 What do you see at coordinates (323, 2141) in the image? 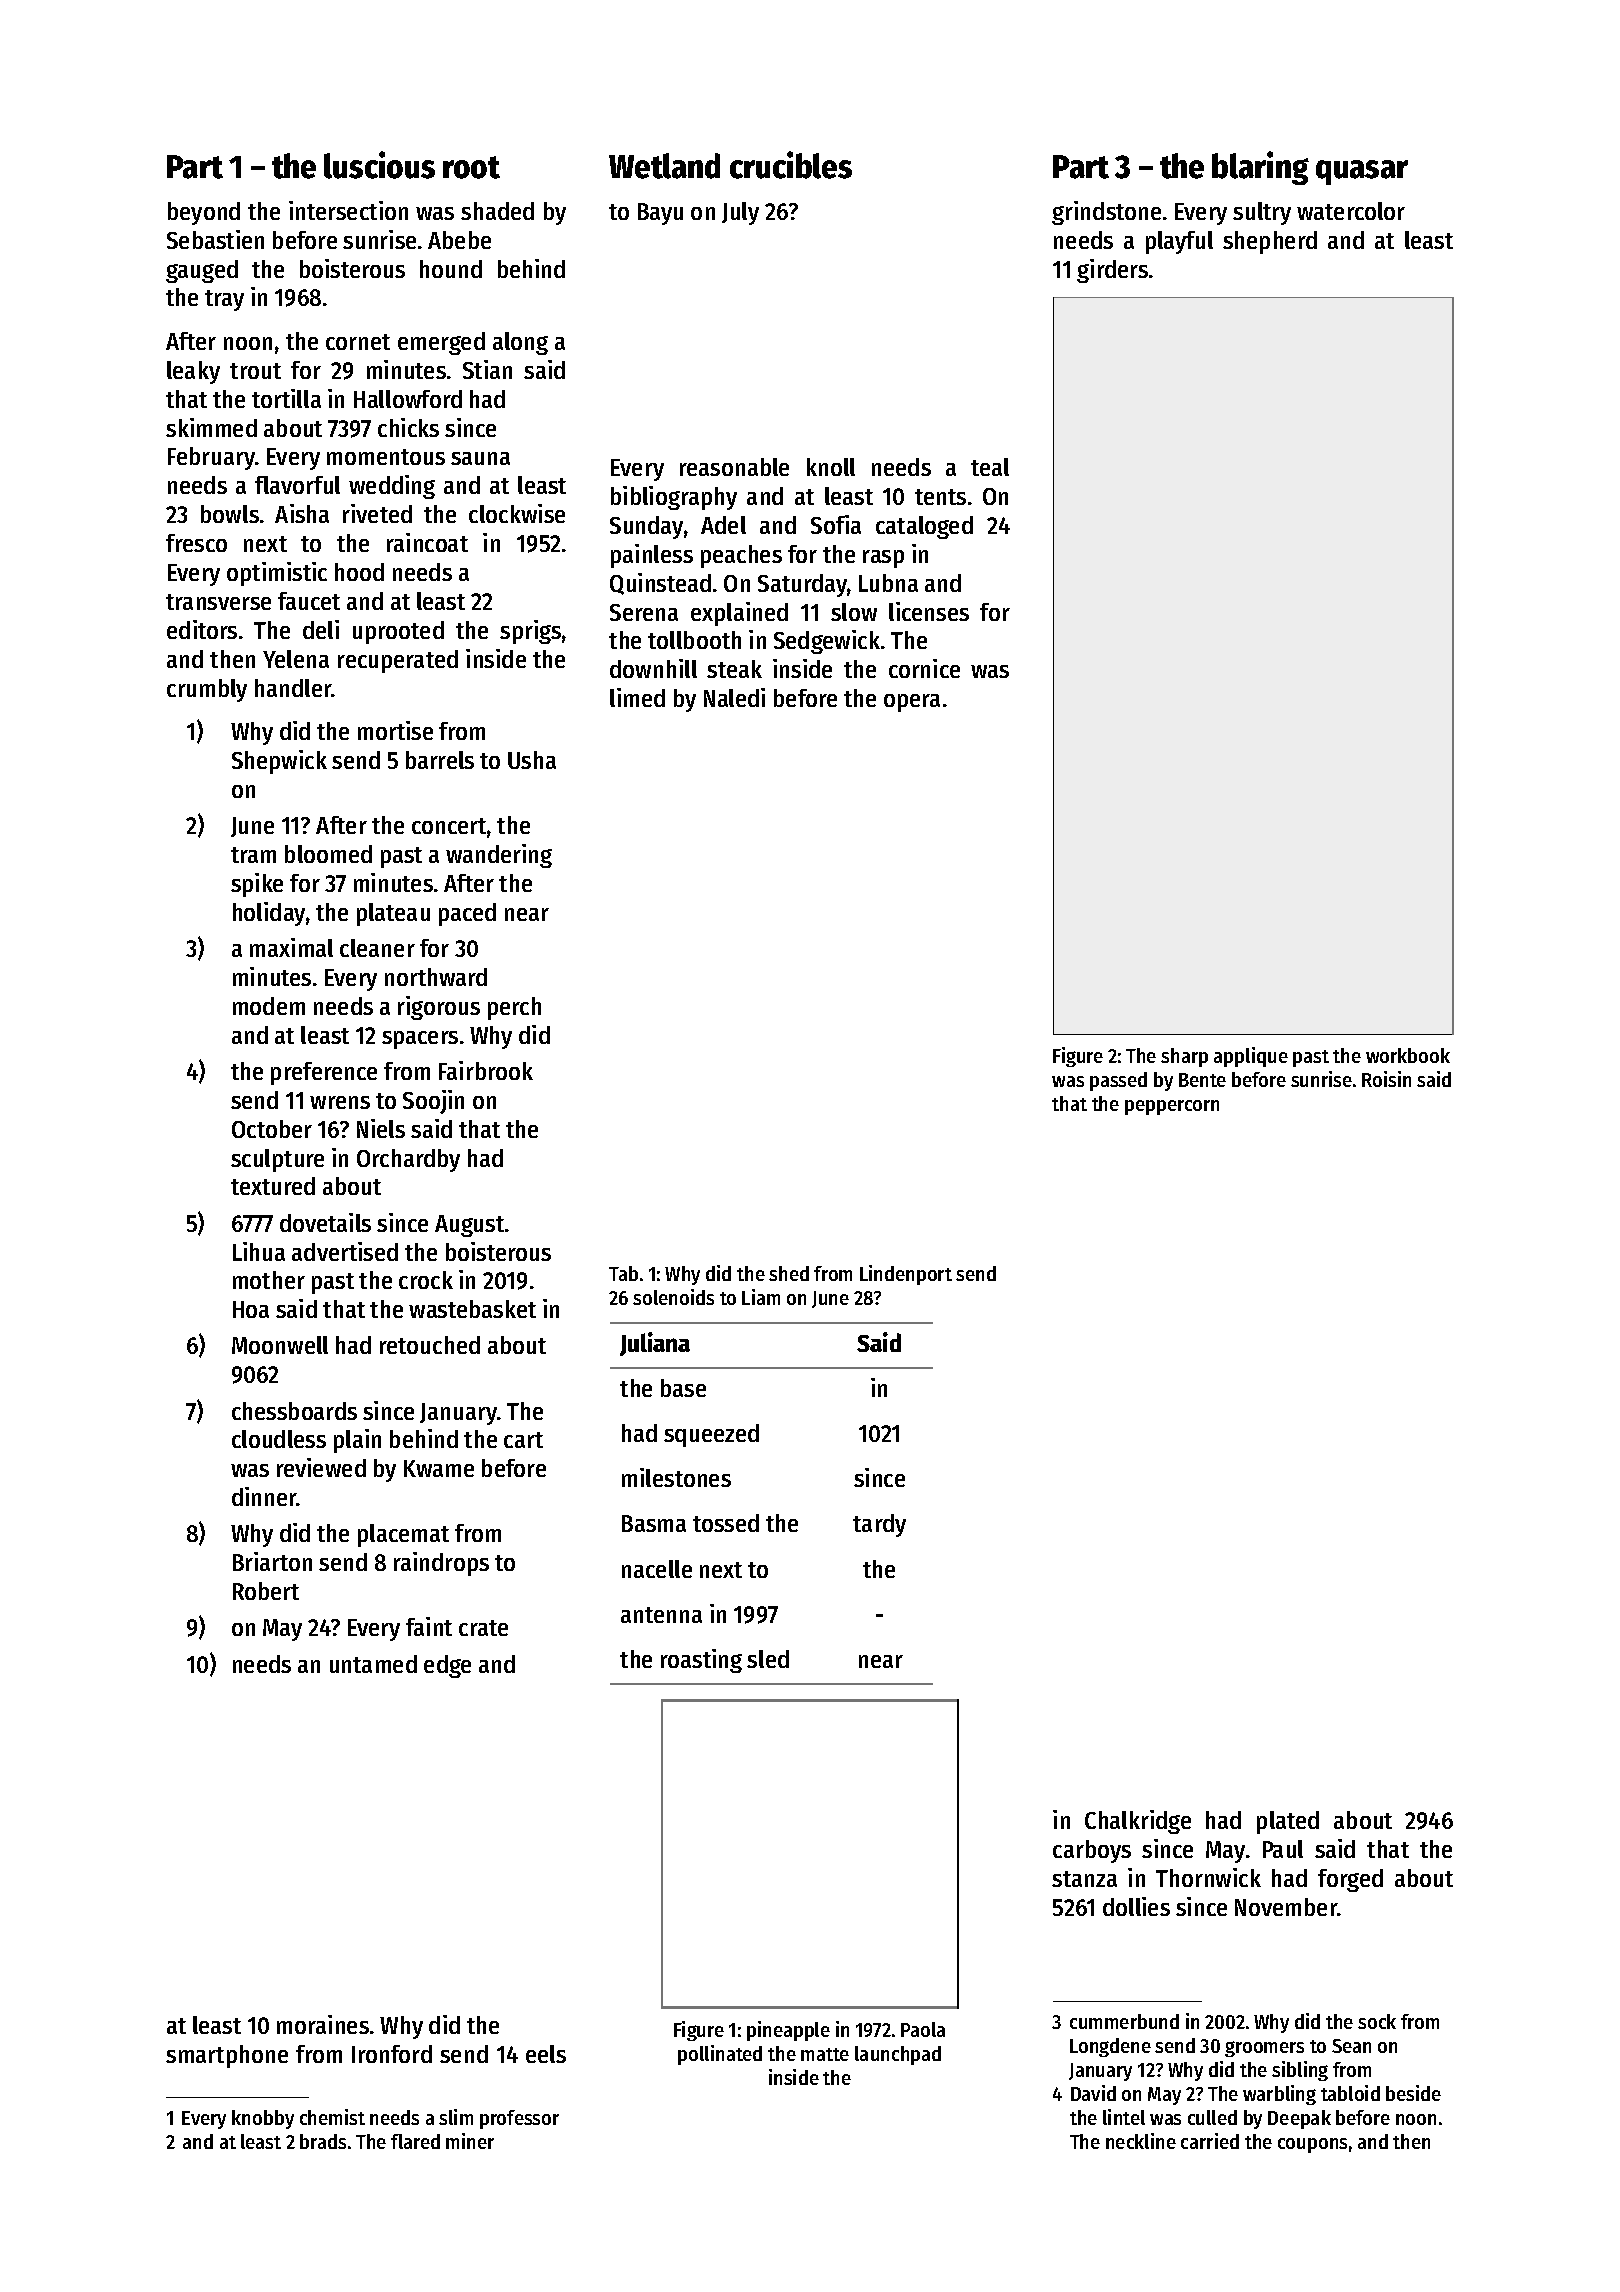
I see `brads` at bounding box center [323, 2141].
